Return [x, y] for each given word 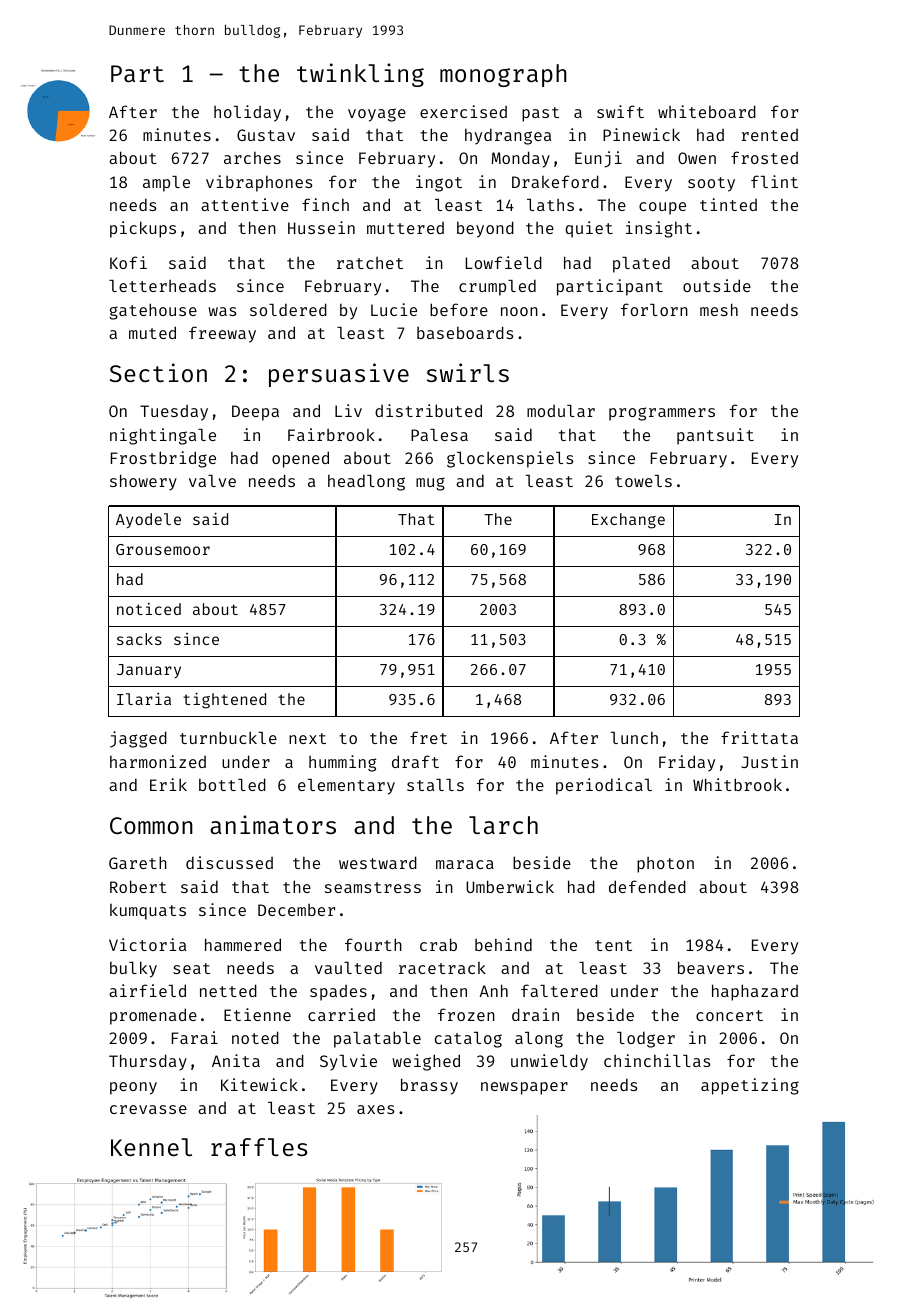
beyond [485, 229]
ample [166, 184]
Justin [769, 761]
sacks [139, 639]
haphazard [755, 992]
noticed [149, 609]
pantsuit [715, 436]
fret [428, 737]
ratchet [370, 263]
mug [430, 484]
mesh [719, 309]
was [222, 311]
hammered [243, 944]
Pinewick [641, 134]
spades [338, 993]
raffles [259, 1147]
